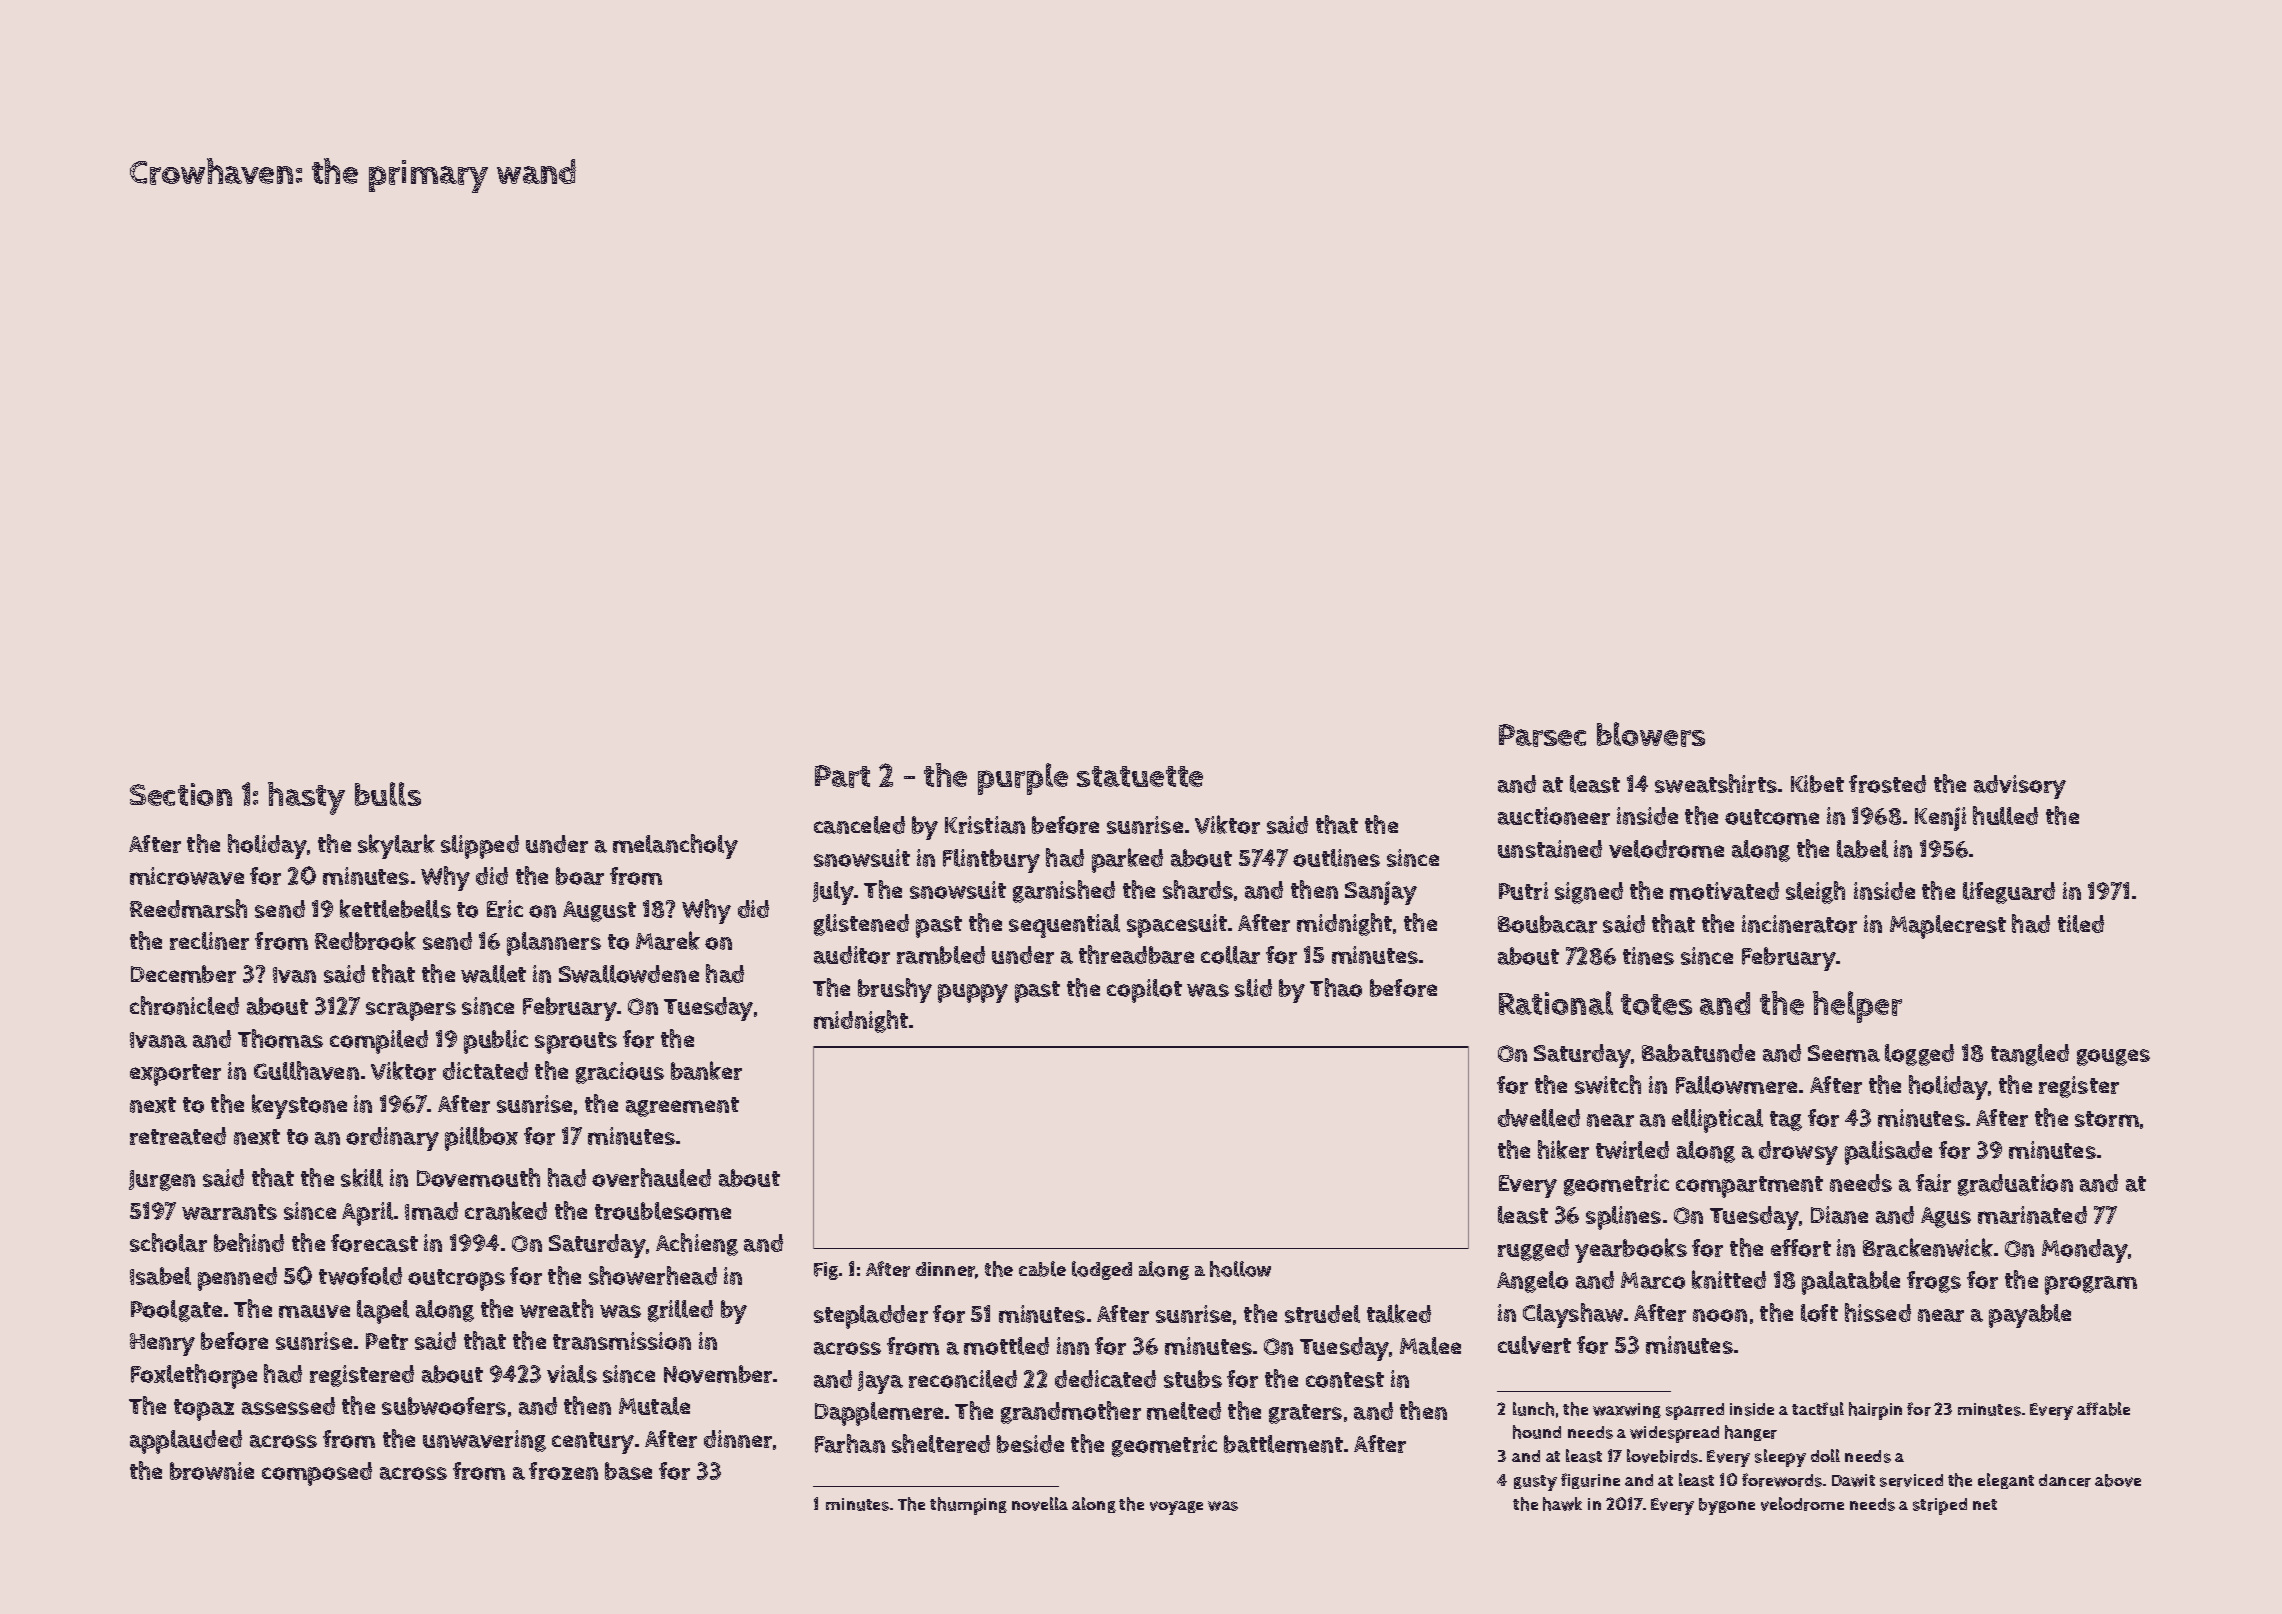  Describe the element at coordinates (1283, 1444) in the screenshot. I see `battlement` at that location.
